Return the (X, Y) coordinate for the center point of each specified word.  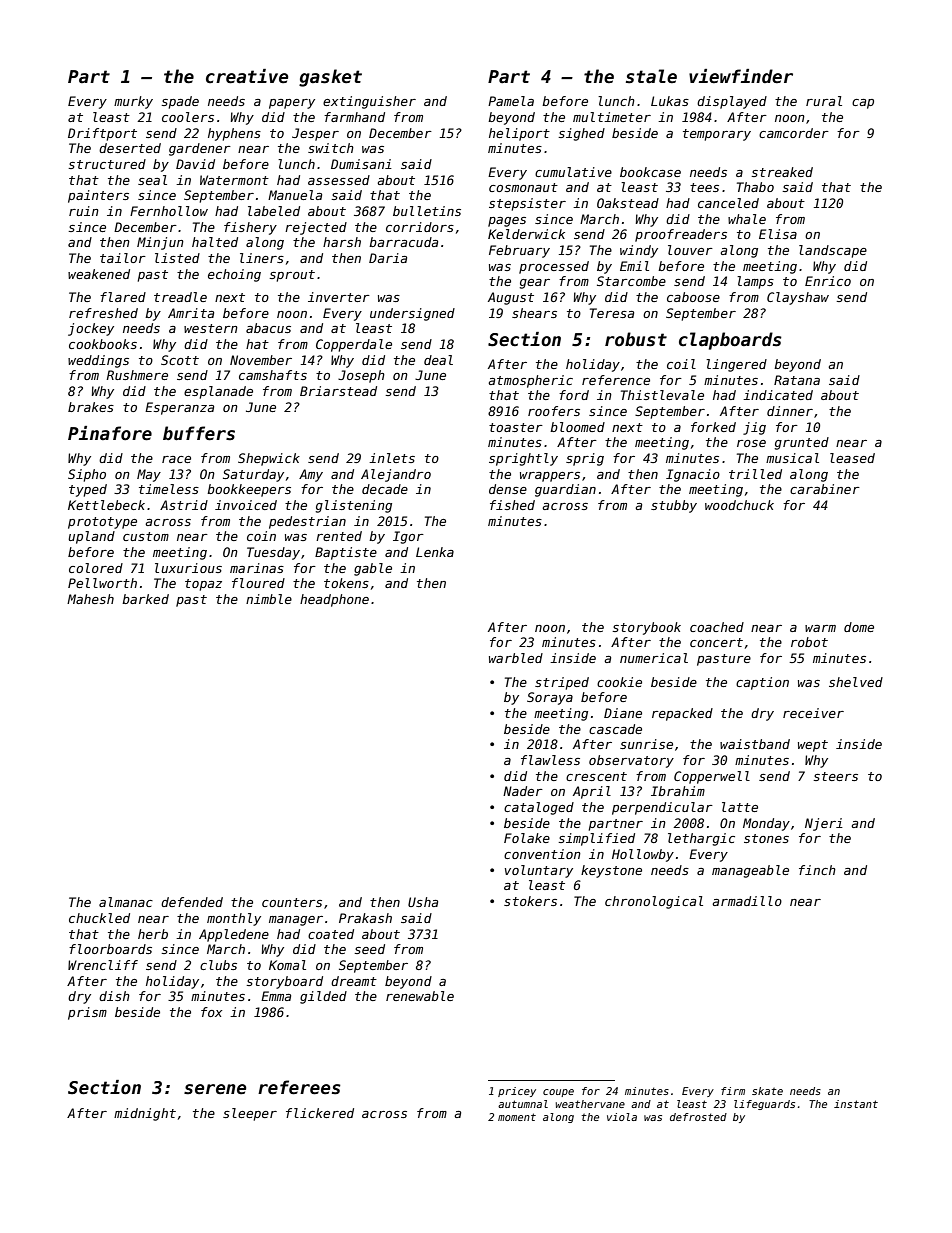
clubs (218, 965)
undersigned (412, 314)
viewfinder (741, 76)
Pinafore (110, 433)
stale (651, 76)
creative (247, 76)
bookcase (650, 172)
